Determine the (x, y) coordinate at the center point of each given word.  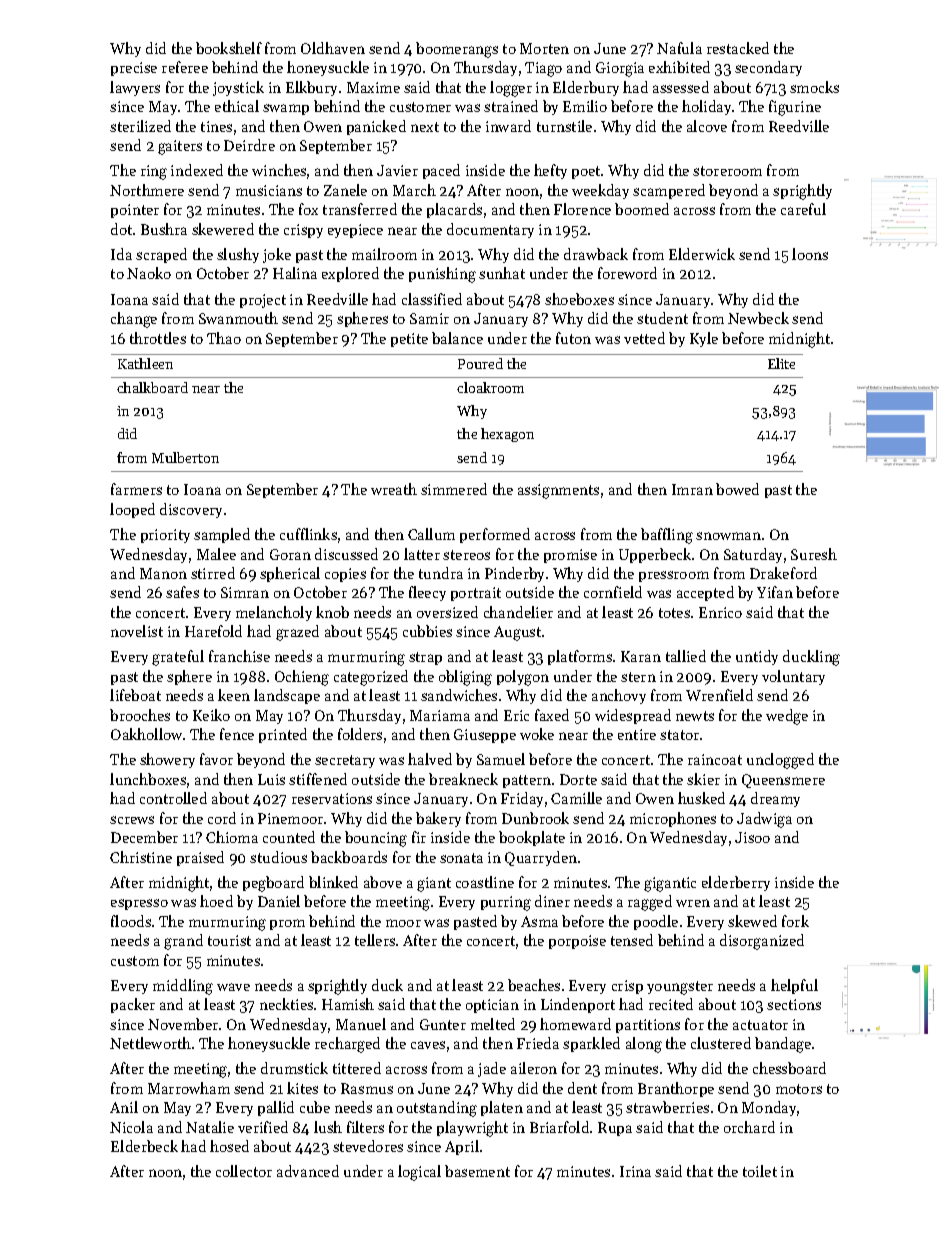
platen (502, 1108)
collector (244, 1171)
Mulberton (185, 457)
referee (185, 67)
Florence (582, 209)
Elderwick (702, 254)
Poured (480, 363)
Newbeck (758, 318)
